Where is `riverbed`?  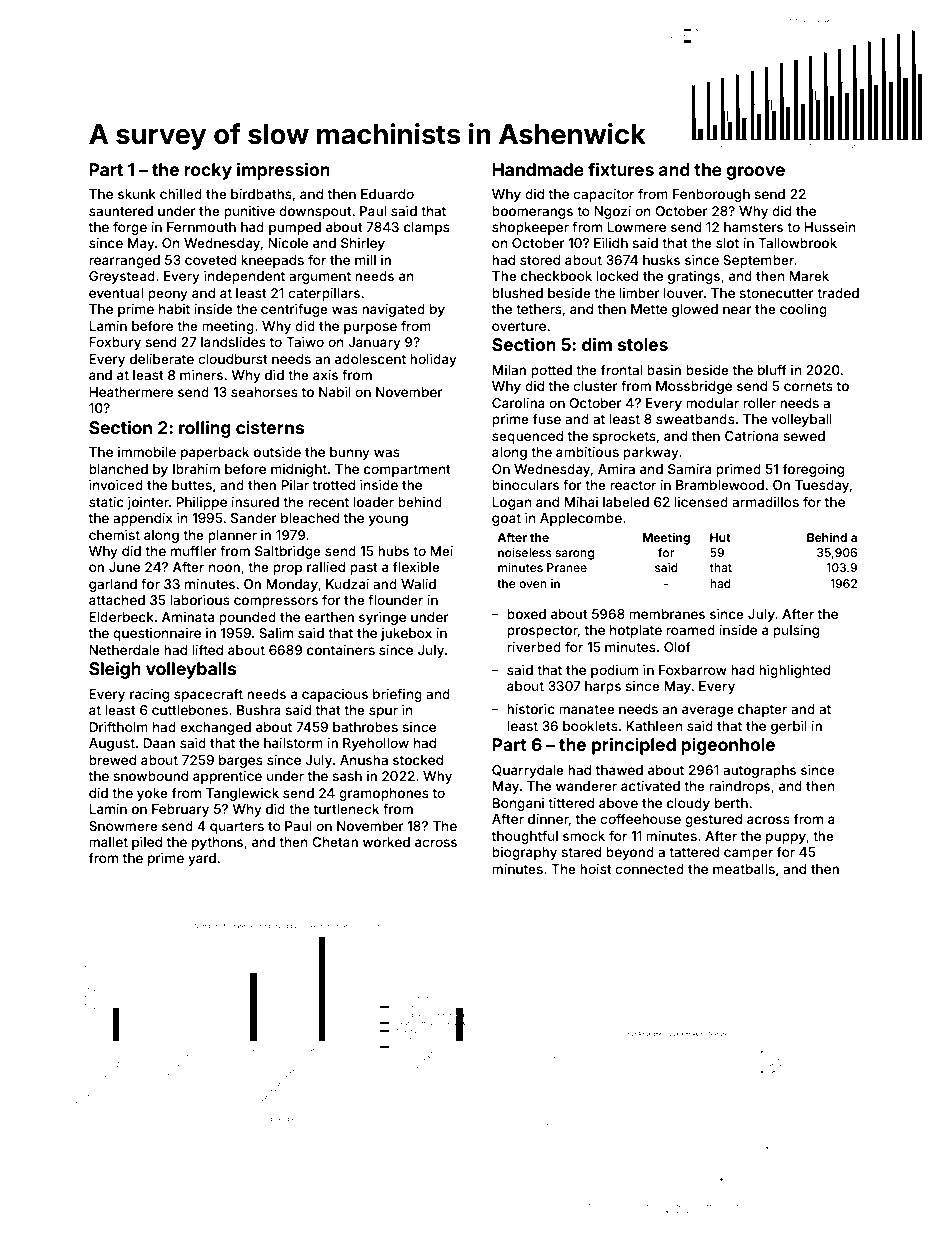 riverbed is located at coordinates (534, 647).
